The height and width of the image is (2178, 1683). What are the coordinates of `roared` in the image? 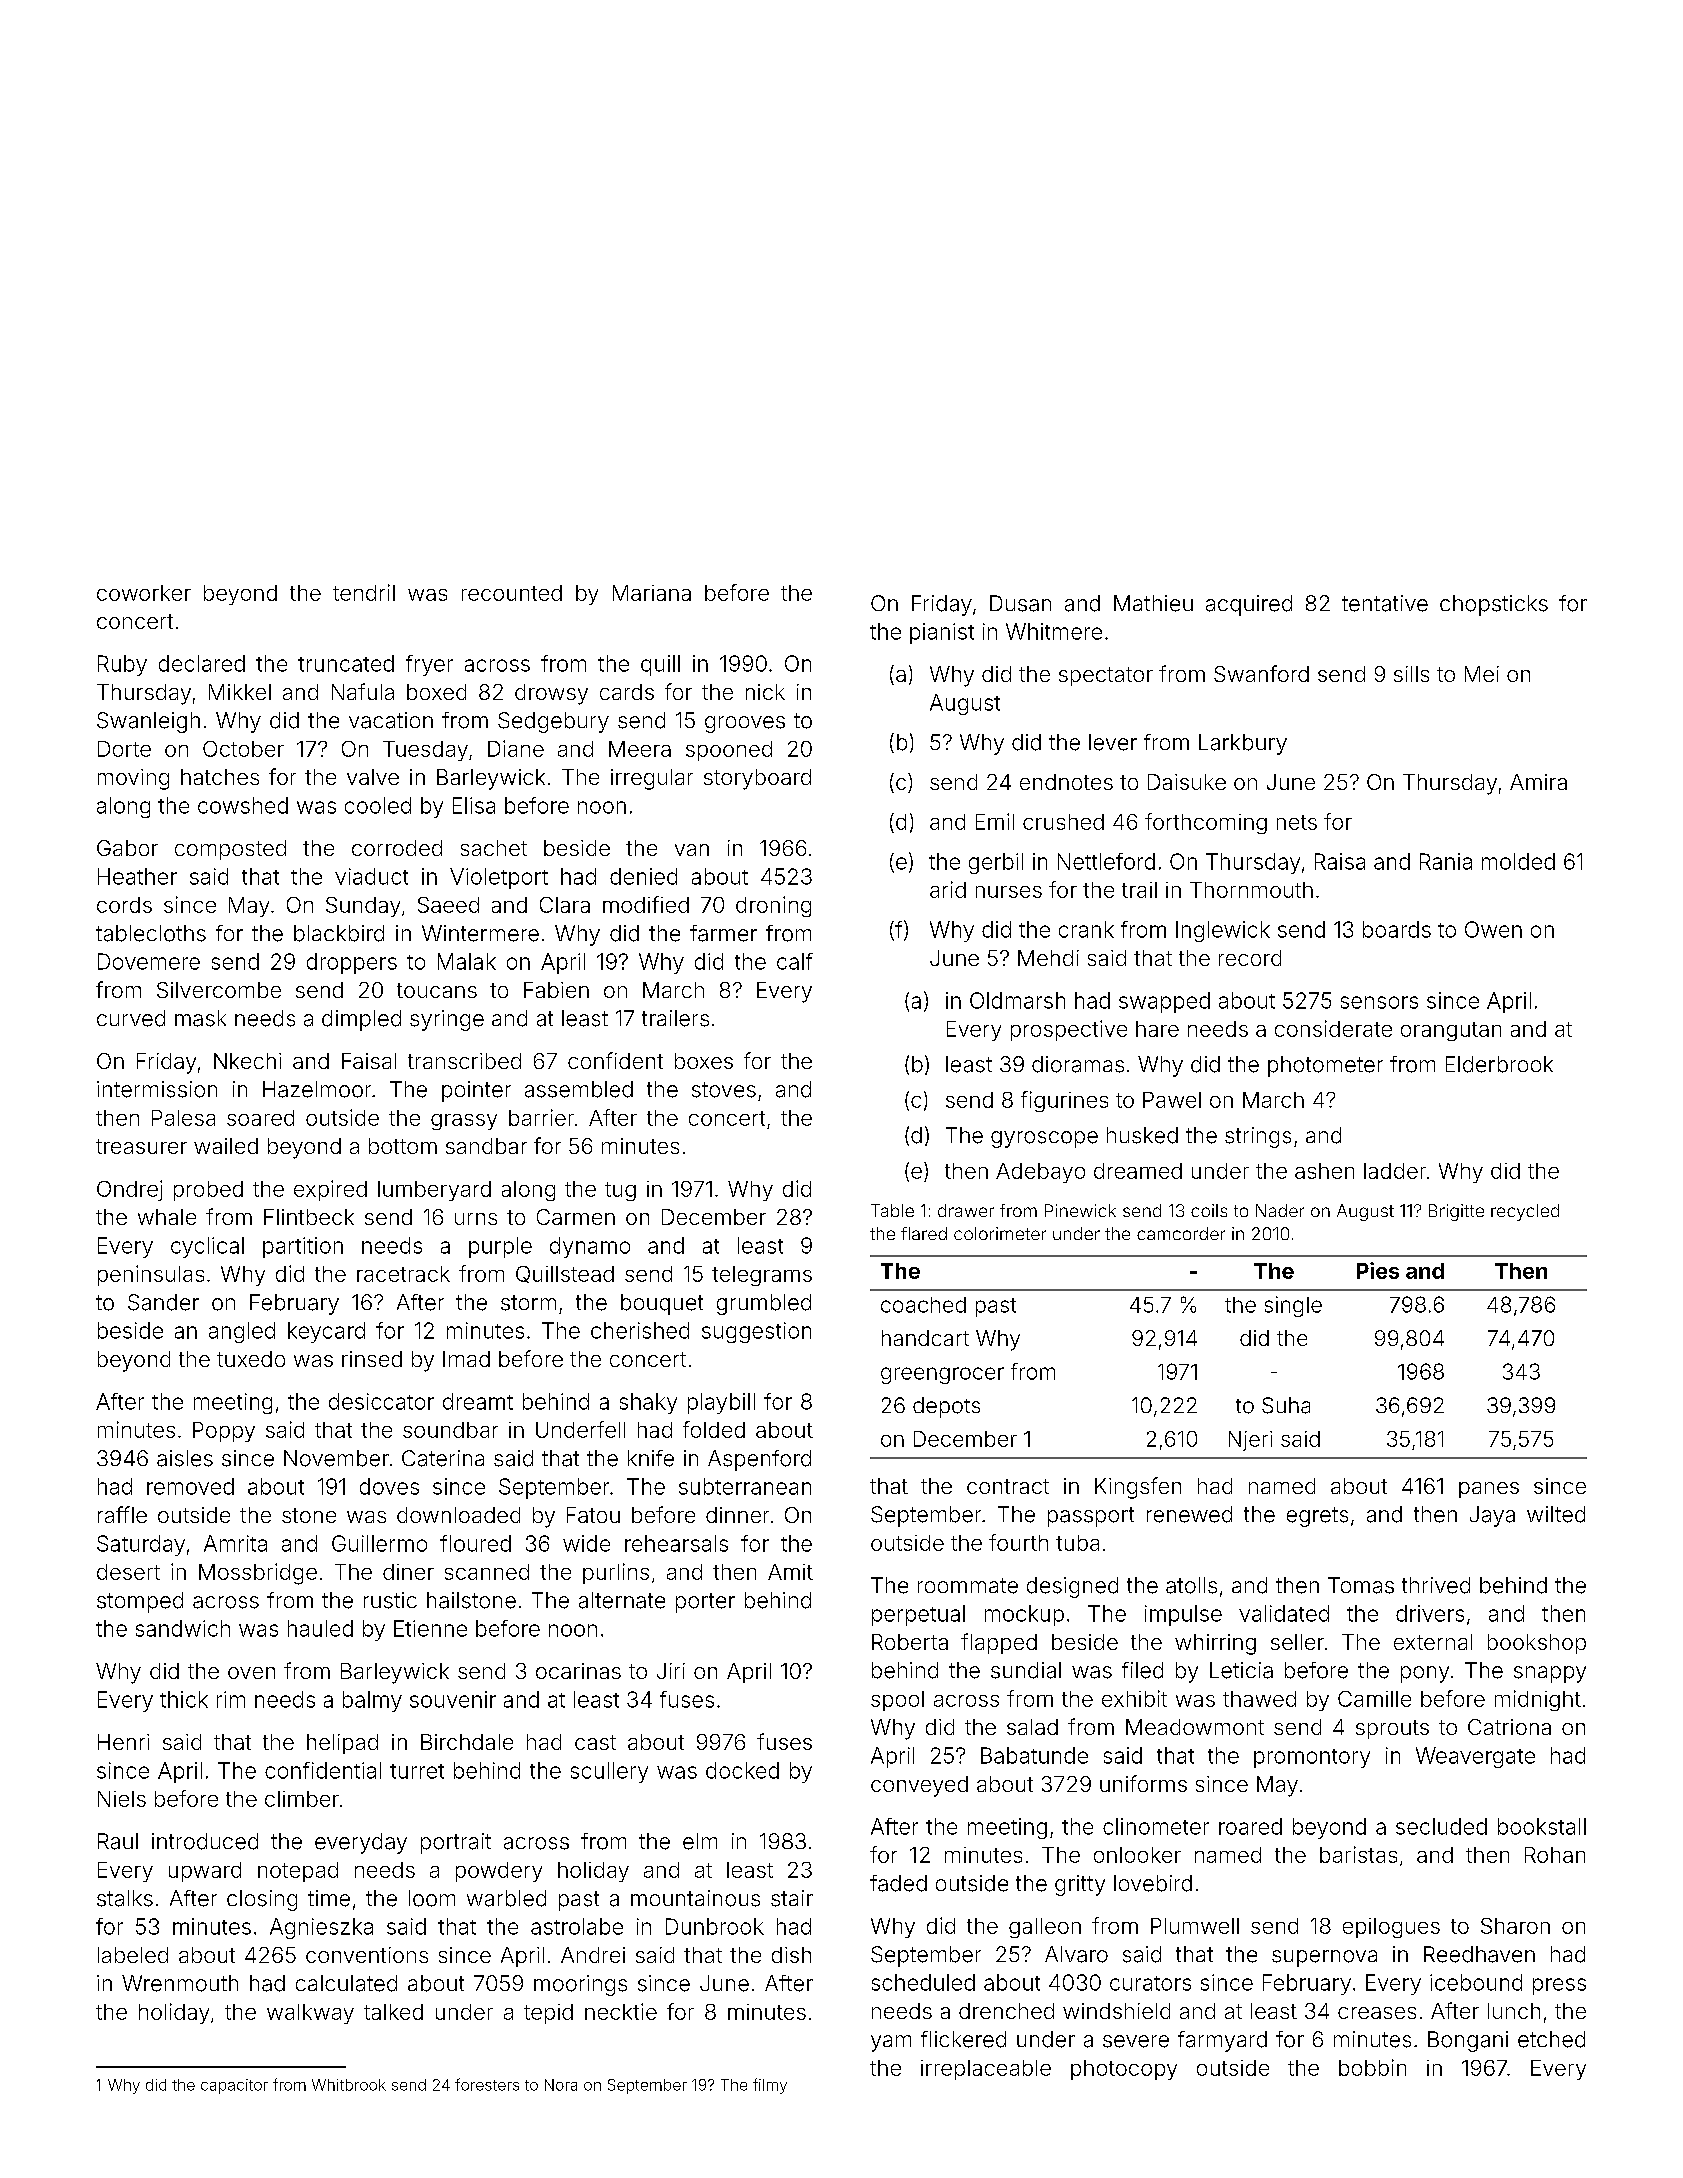 It's located at (1250, 1826).
